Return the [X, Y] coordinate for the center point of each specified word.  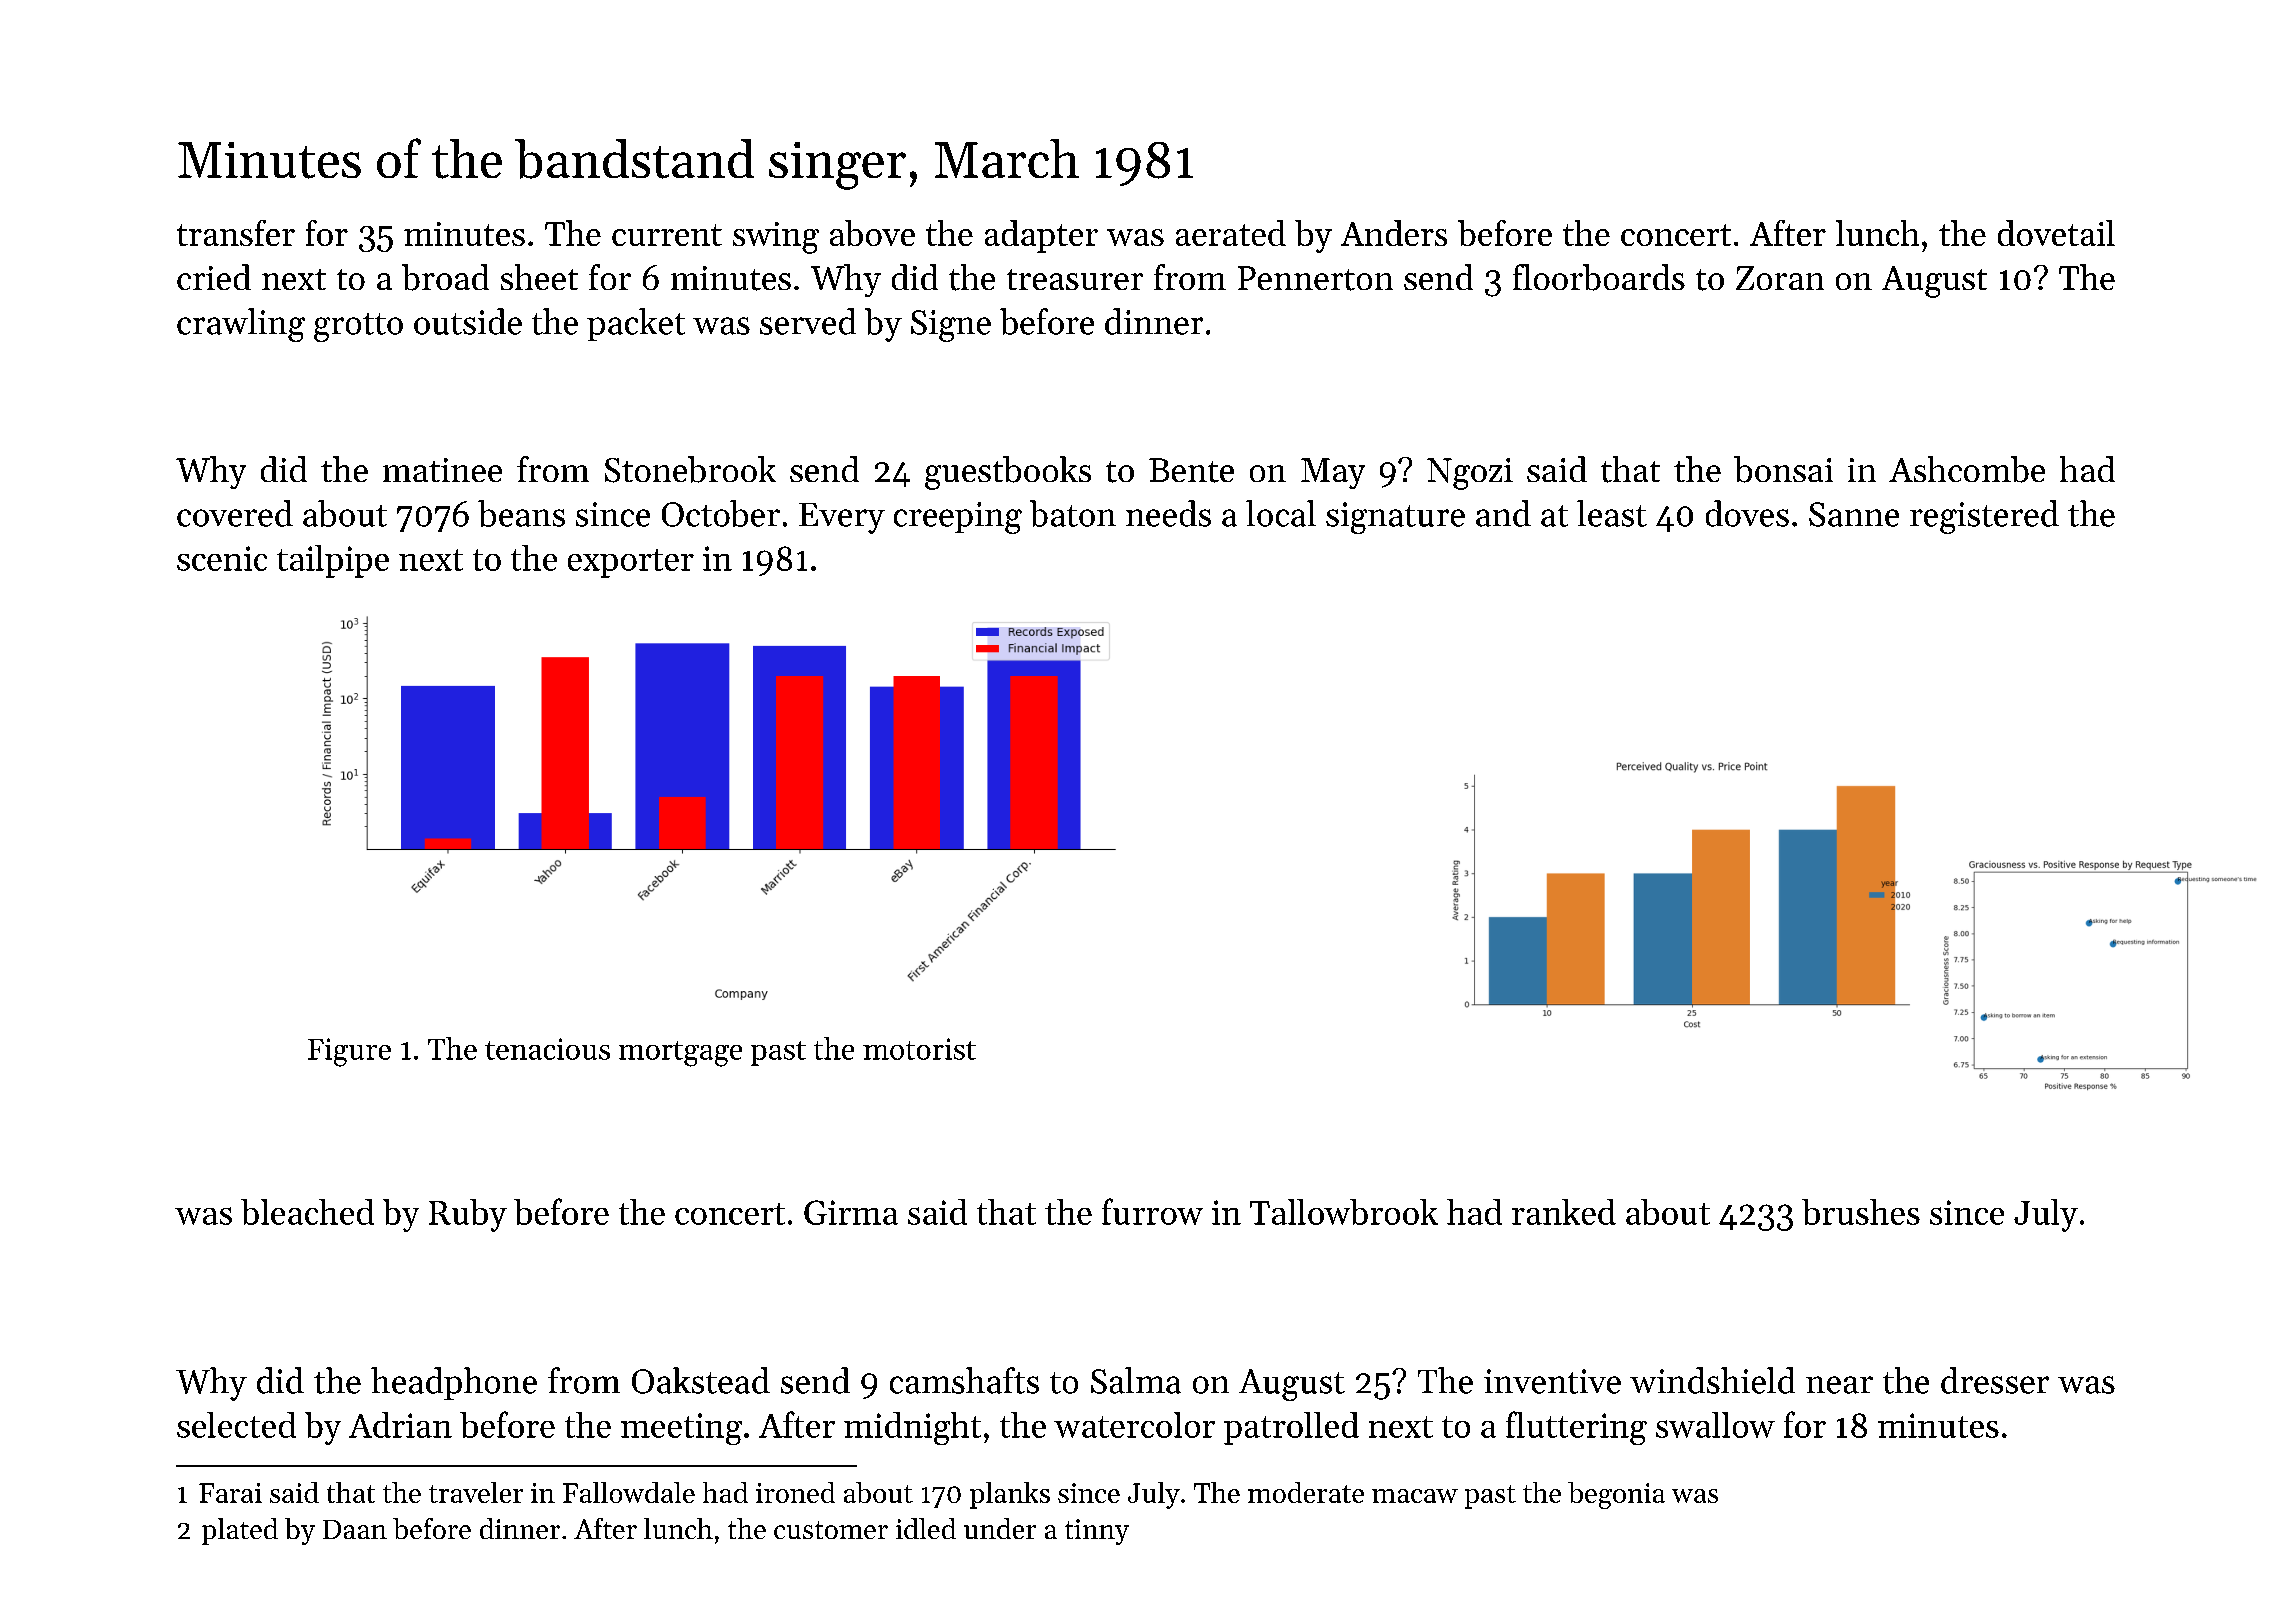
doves [1747, 513]
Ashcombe [1967, 469]
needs [1168, 513]
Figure [349, 1052]
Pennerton [1315, 278]
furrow [1152, 1211]
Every [842, 518]
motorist [919, 1049]
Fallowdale [629, 1492]
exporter [631, 563]
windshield [1712, 1380]
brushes [1861, 1212]
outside [468, 321]
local [1281, 513]
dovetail [2056, 233]
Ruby [468, 1215]
